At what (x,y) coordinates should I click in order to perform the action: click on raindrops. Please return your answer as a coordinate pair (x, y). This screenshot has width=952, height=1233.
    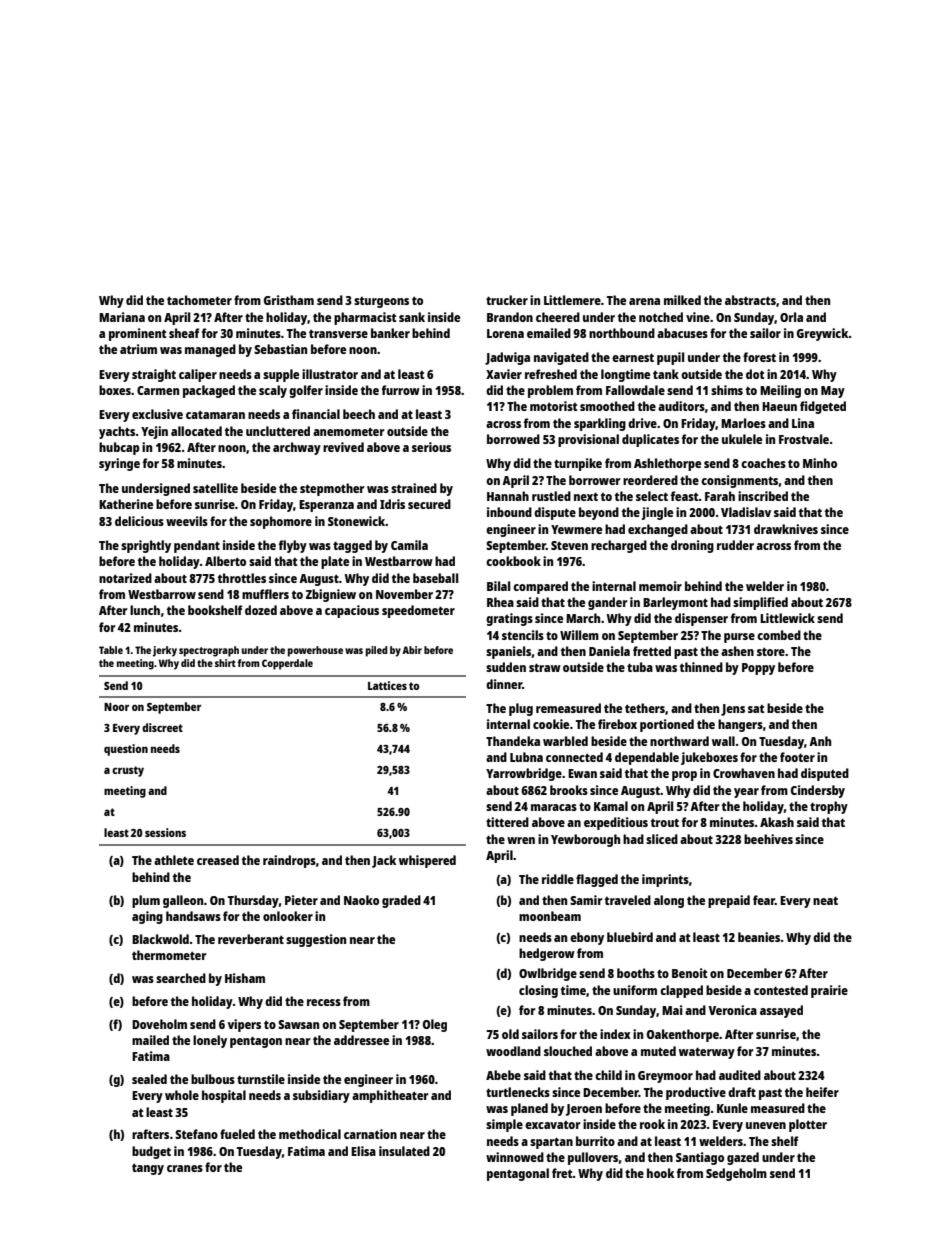
    Looking at the image, I should click on (289, 861).
